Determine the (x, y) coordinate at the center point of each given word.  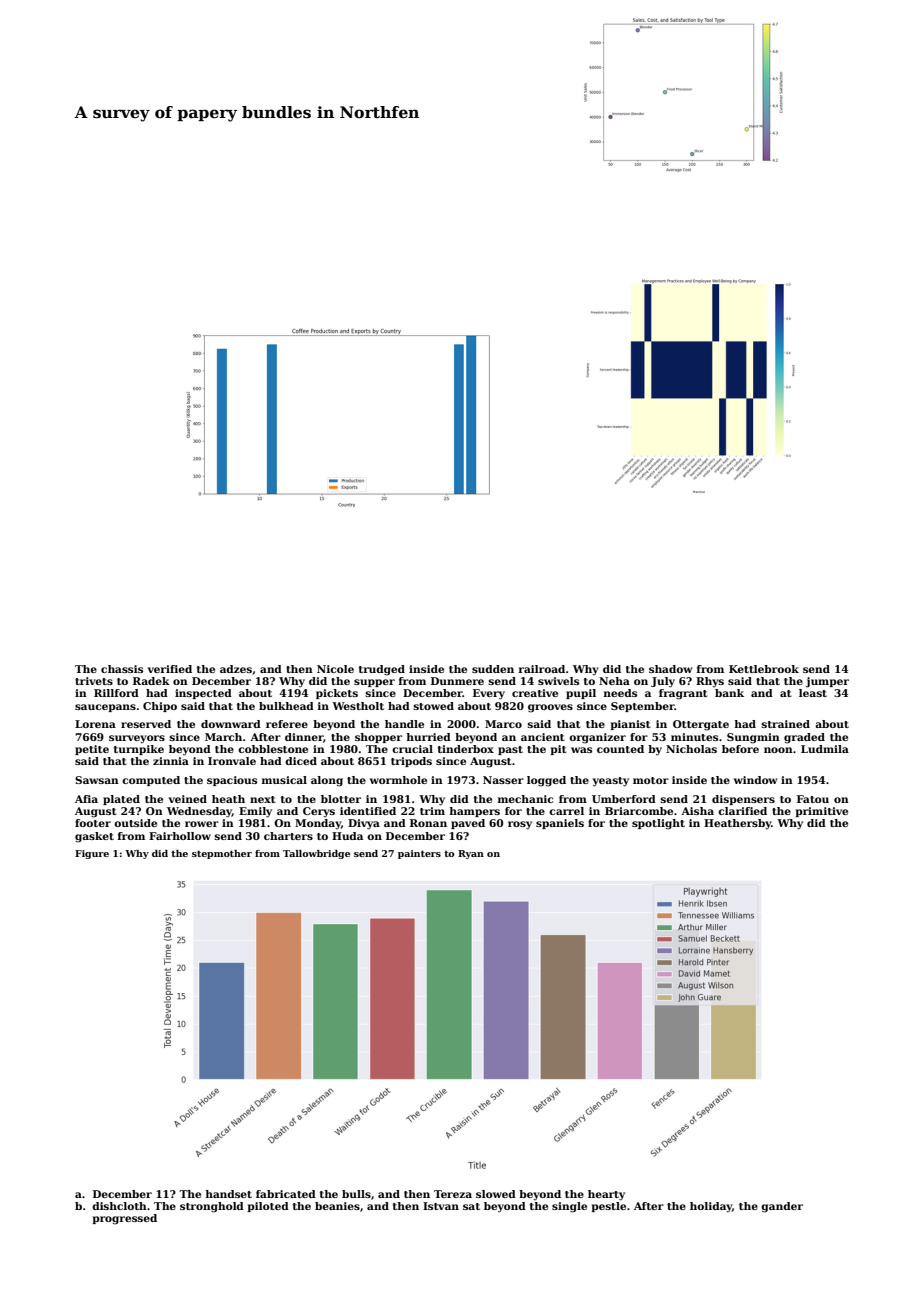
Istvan (441, 1206)
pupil (581, 694)
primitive (821, 812)
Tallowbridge (316, 854)
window (756, 780)
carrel (566, 811)
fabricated (286, 1194)
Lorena (95, 724)
